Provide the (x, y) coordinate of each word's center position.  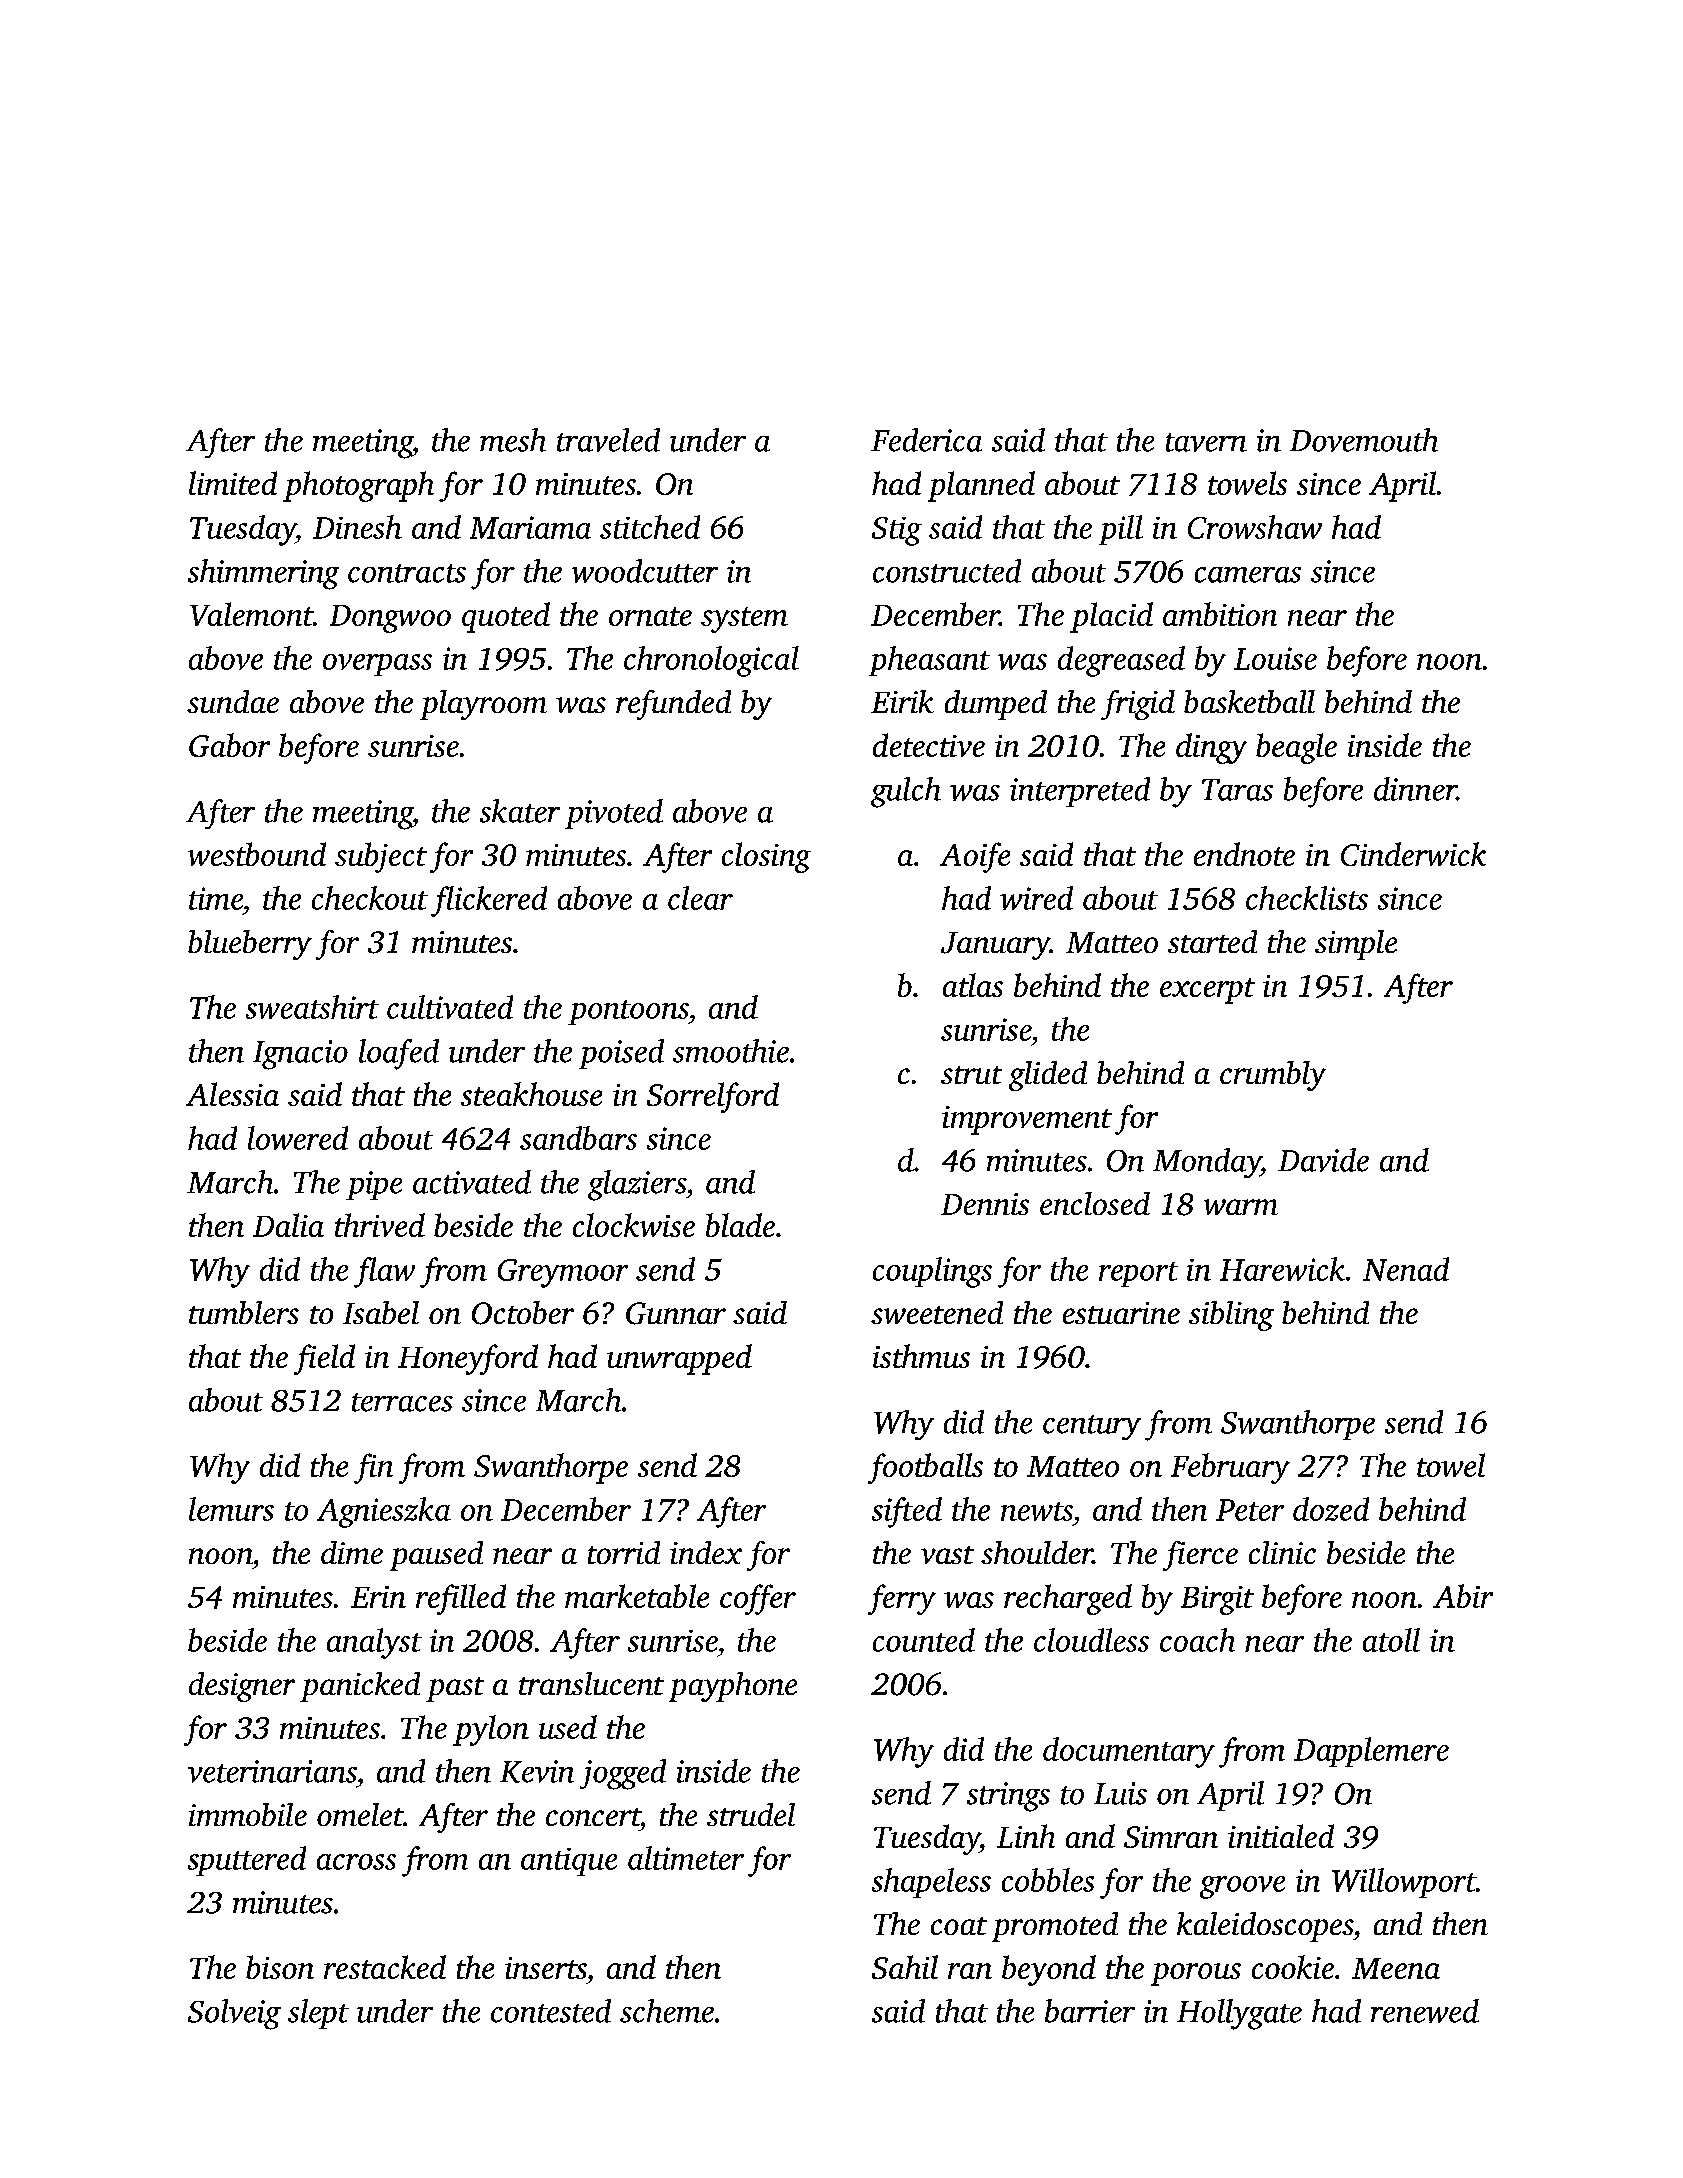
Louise (1275, 658)
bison (280, 1967)
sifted (907, 1512)
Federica (926, 440)
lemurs (231, 1509)
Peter (1250, 1510)
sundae (233, 701)
